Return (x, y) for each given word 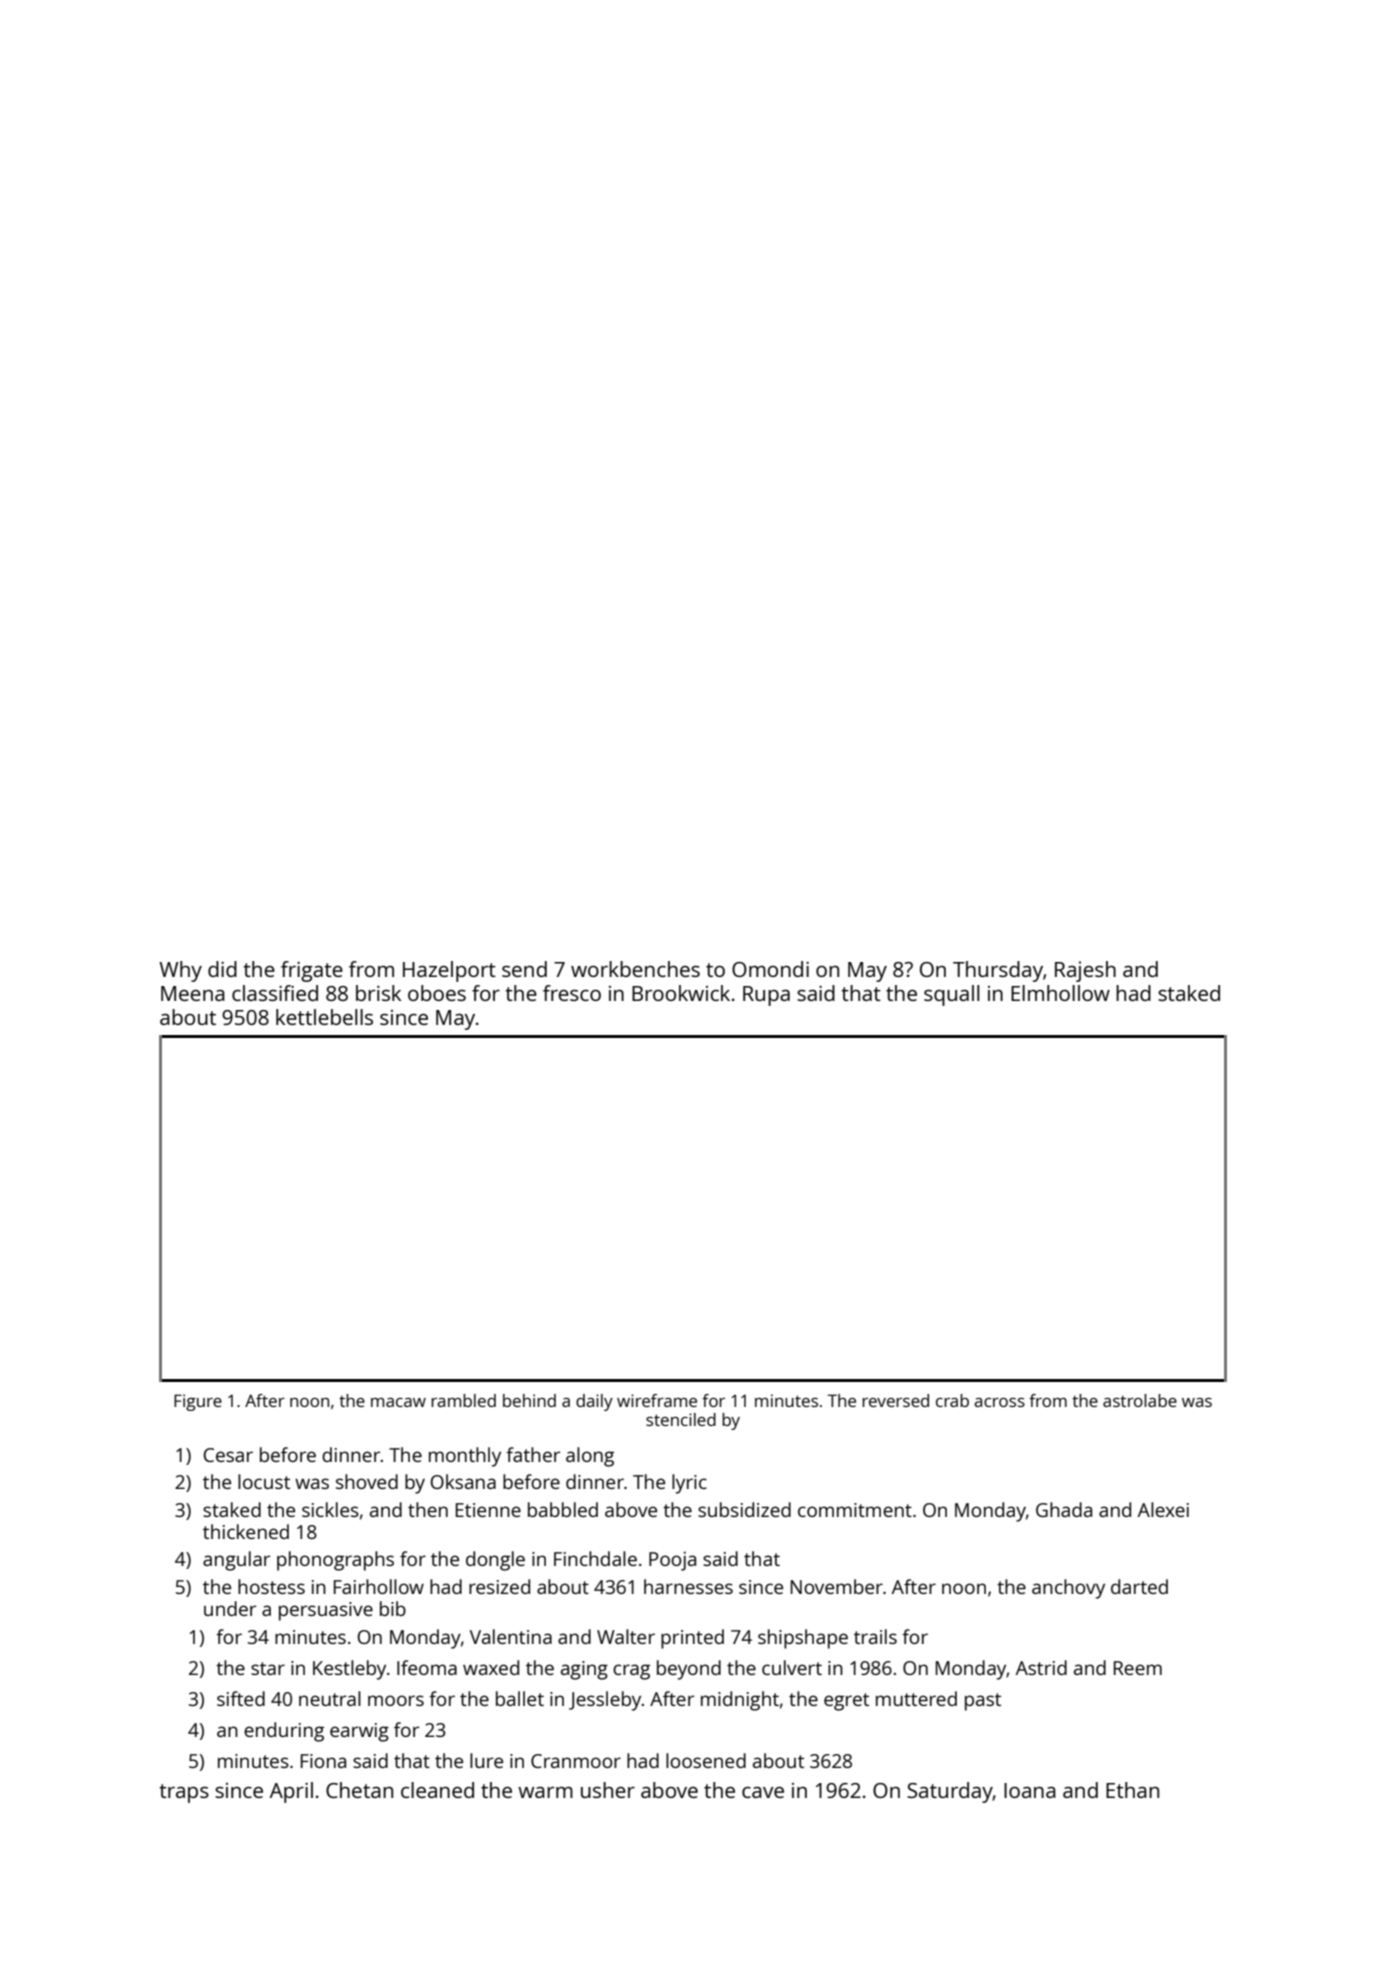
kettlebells (324, 1017)
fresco (572, 993)
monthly (465, 1457)
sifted (241, 1698)
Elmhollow (1060, 993)
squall (952, 995)
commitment (855, 1510)
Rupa (766, 996)
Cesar (228, 1455)
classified (275, 993)
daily (594, 1402)
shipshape (803, 1639)
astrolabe (1140, 1400)
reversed (895, 1400)
